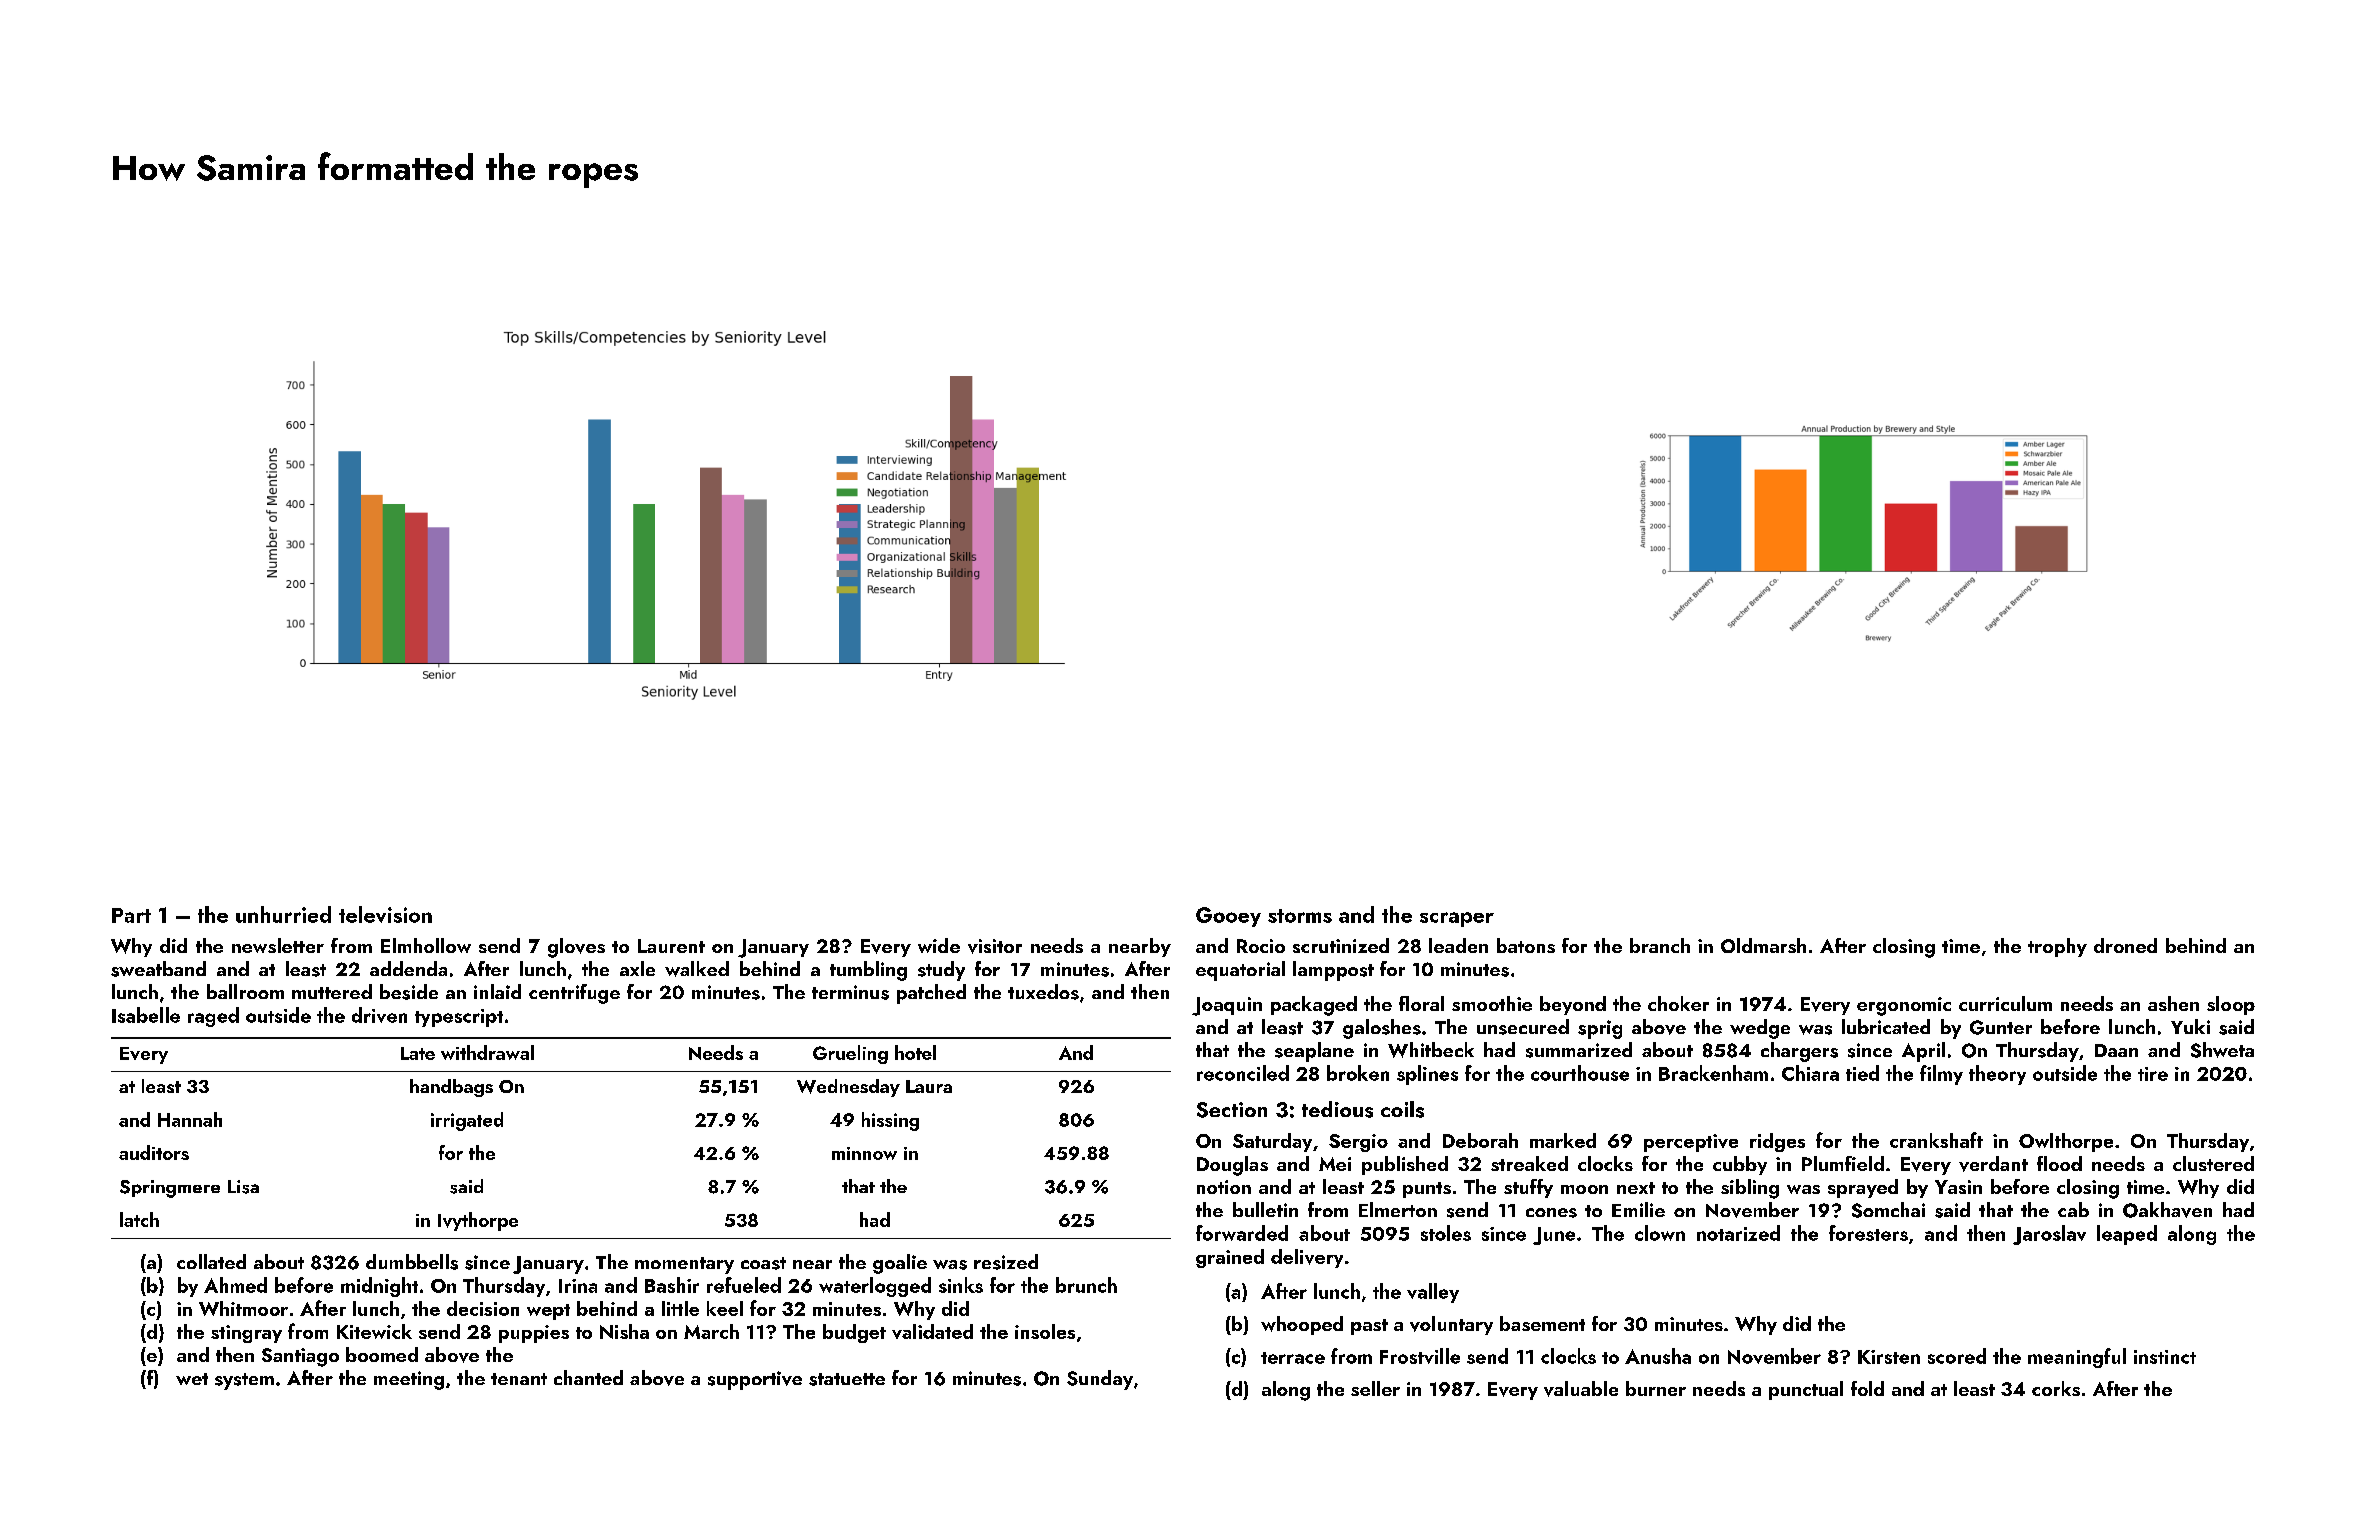 Image resolution: width=2366 pixels, height=1531 pixels. I want to click on axle, so click(637, 968).
